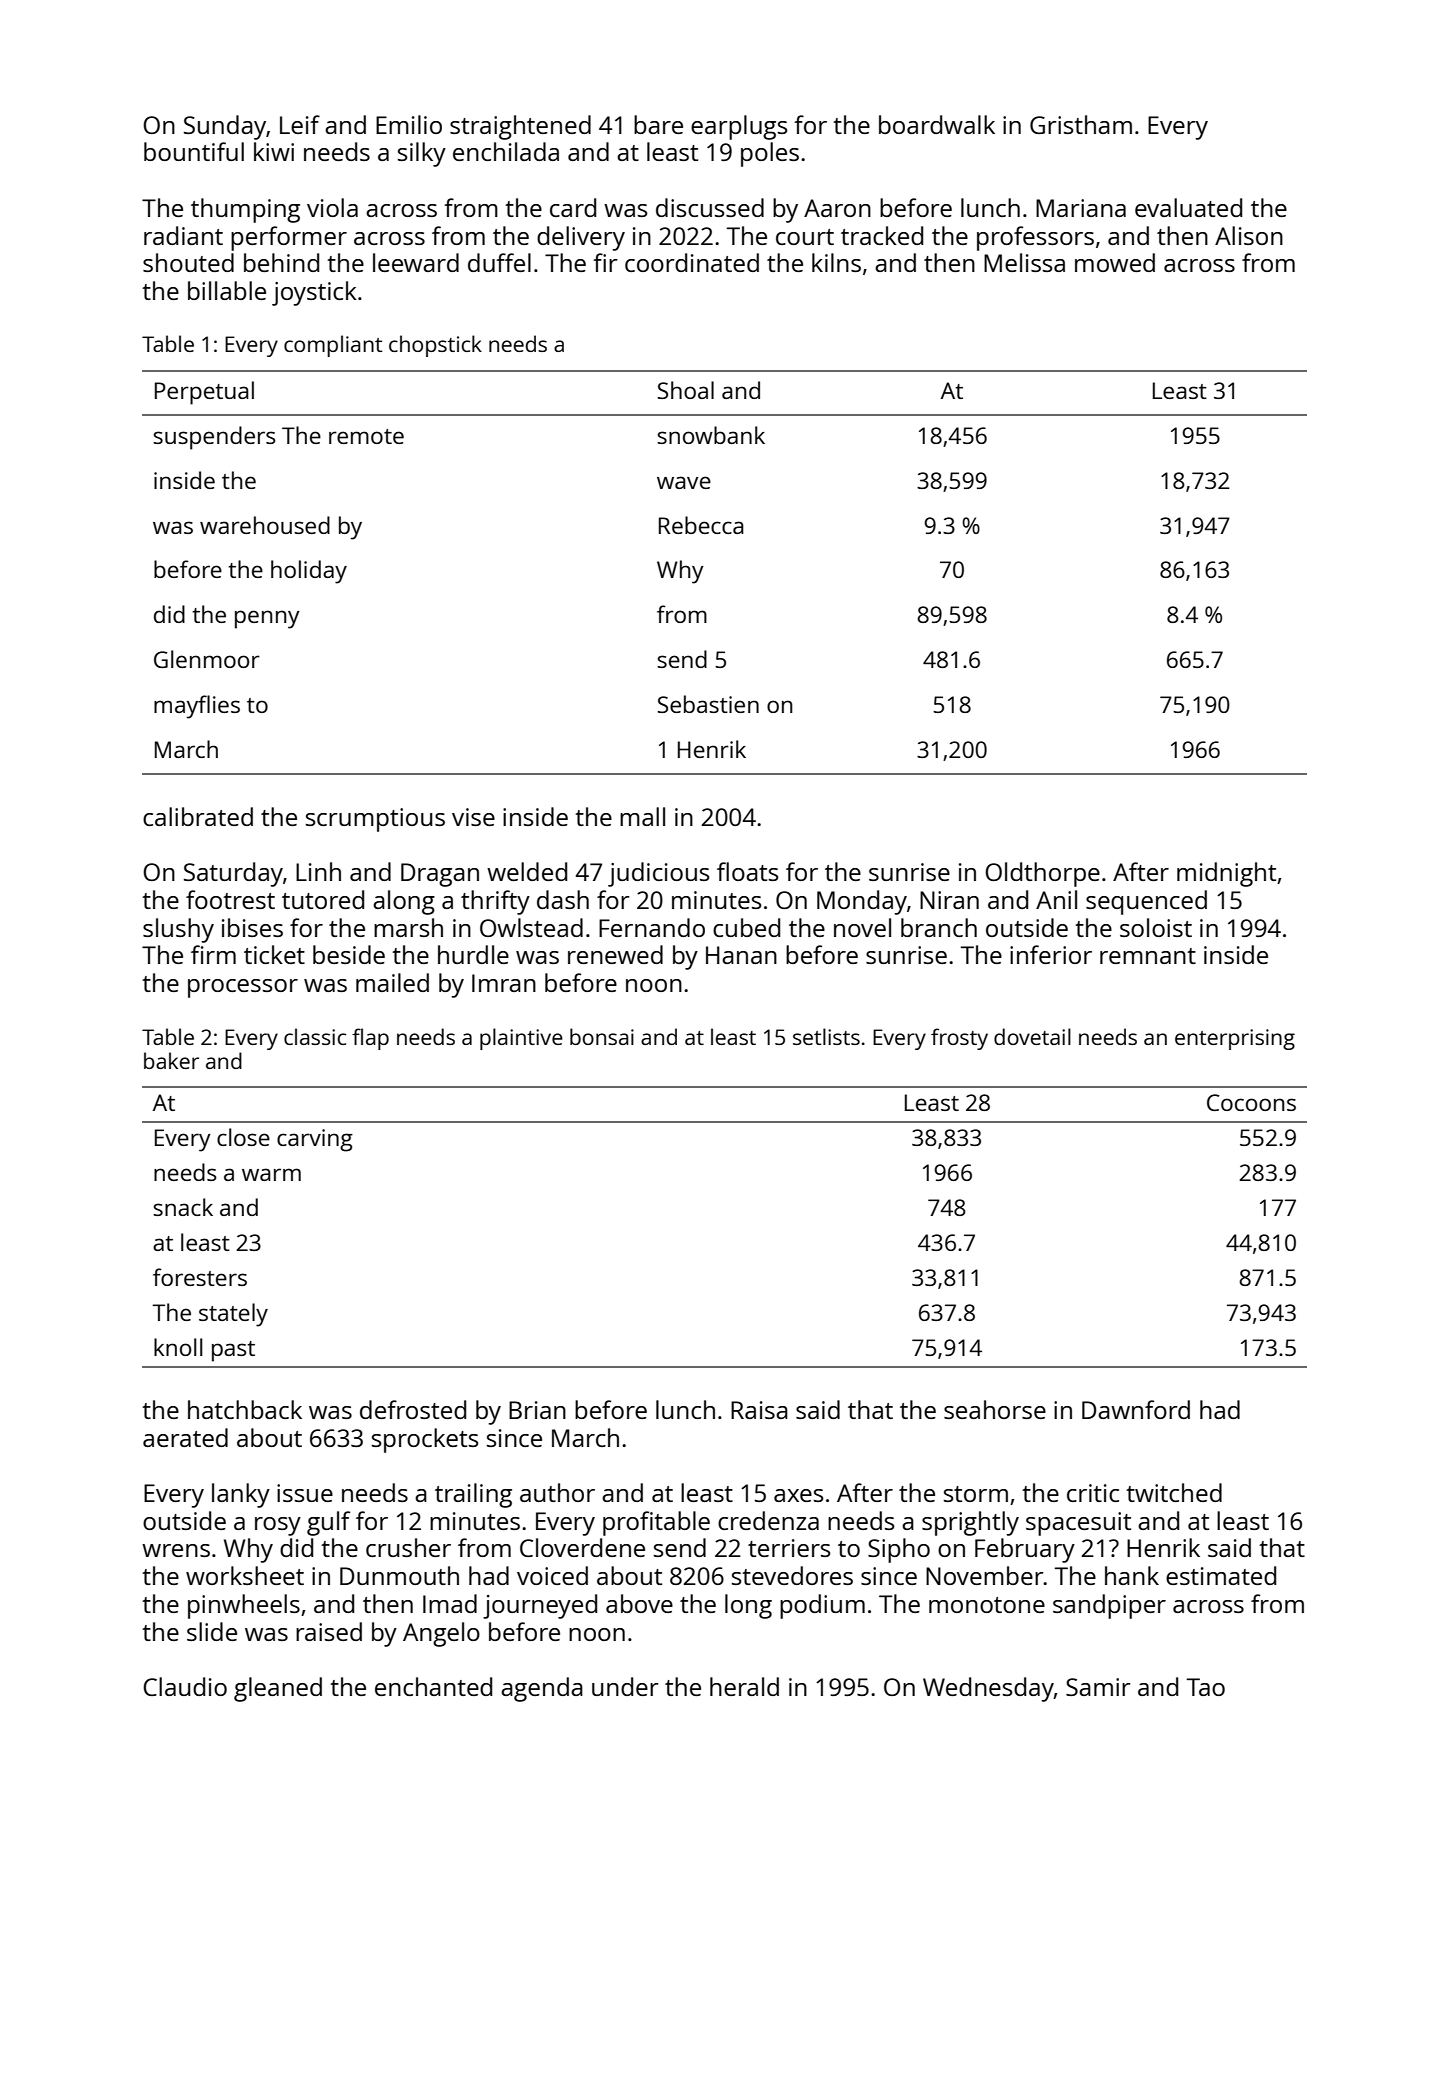 The height and width of the screenshot is (2100, 1450). Describe the element at coordinates (225, 127) in the screenshot. I see `Sunday` at that location.
